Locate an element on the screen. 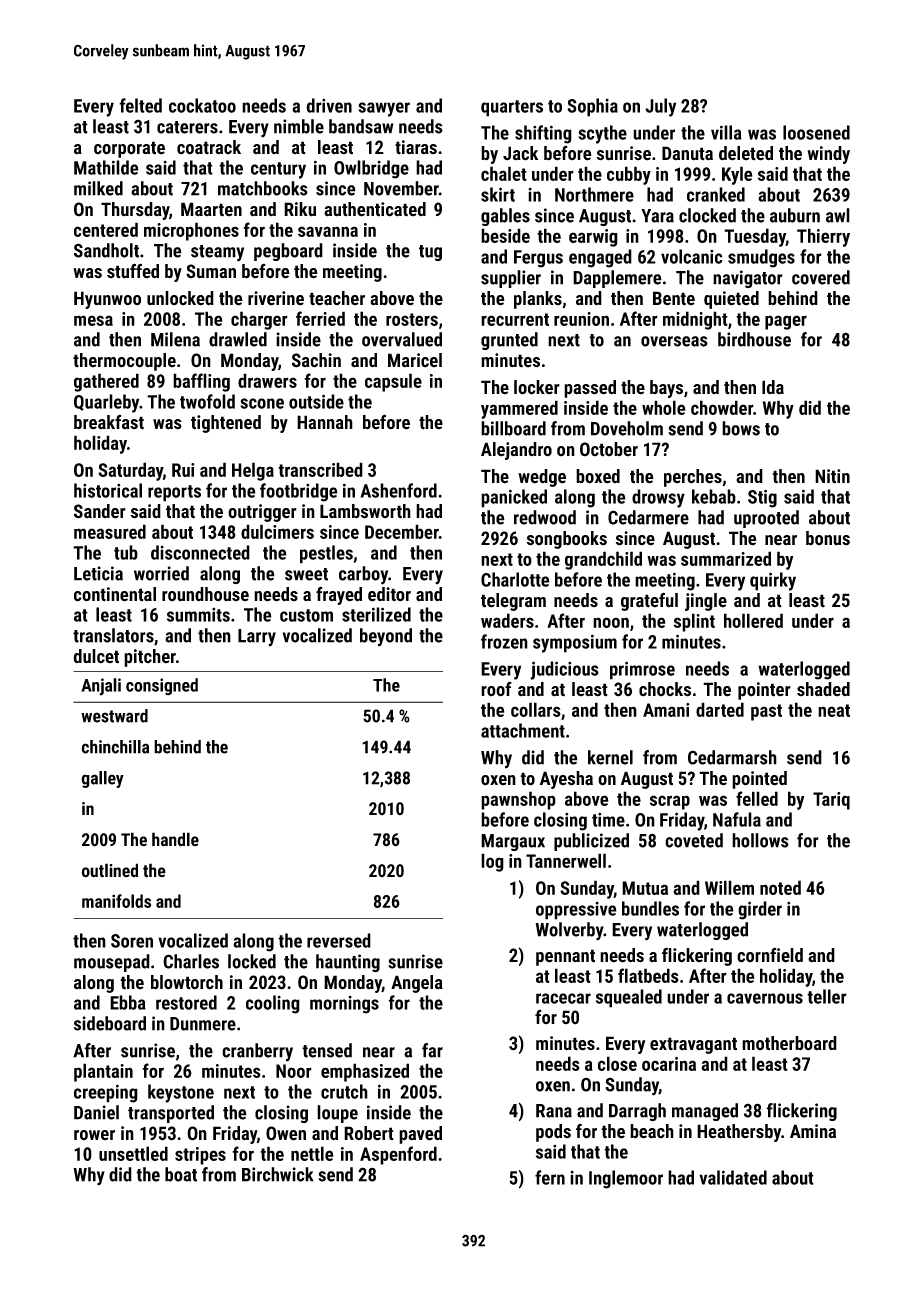 This screenshot has height=1308, width=924. neat is located at coordinates (834, 710).
